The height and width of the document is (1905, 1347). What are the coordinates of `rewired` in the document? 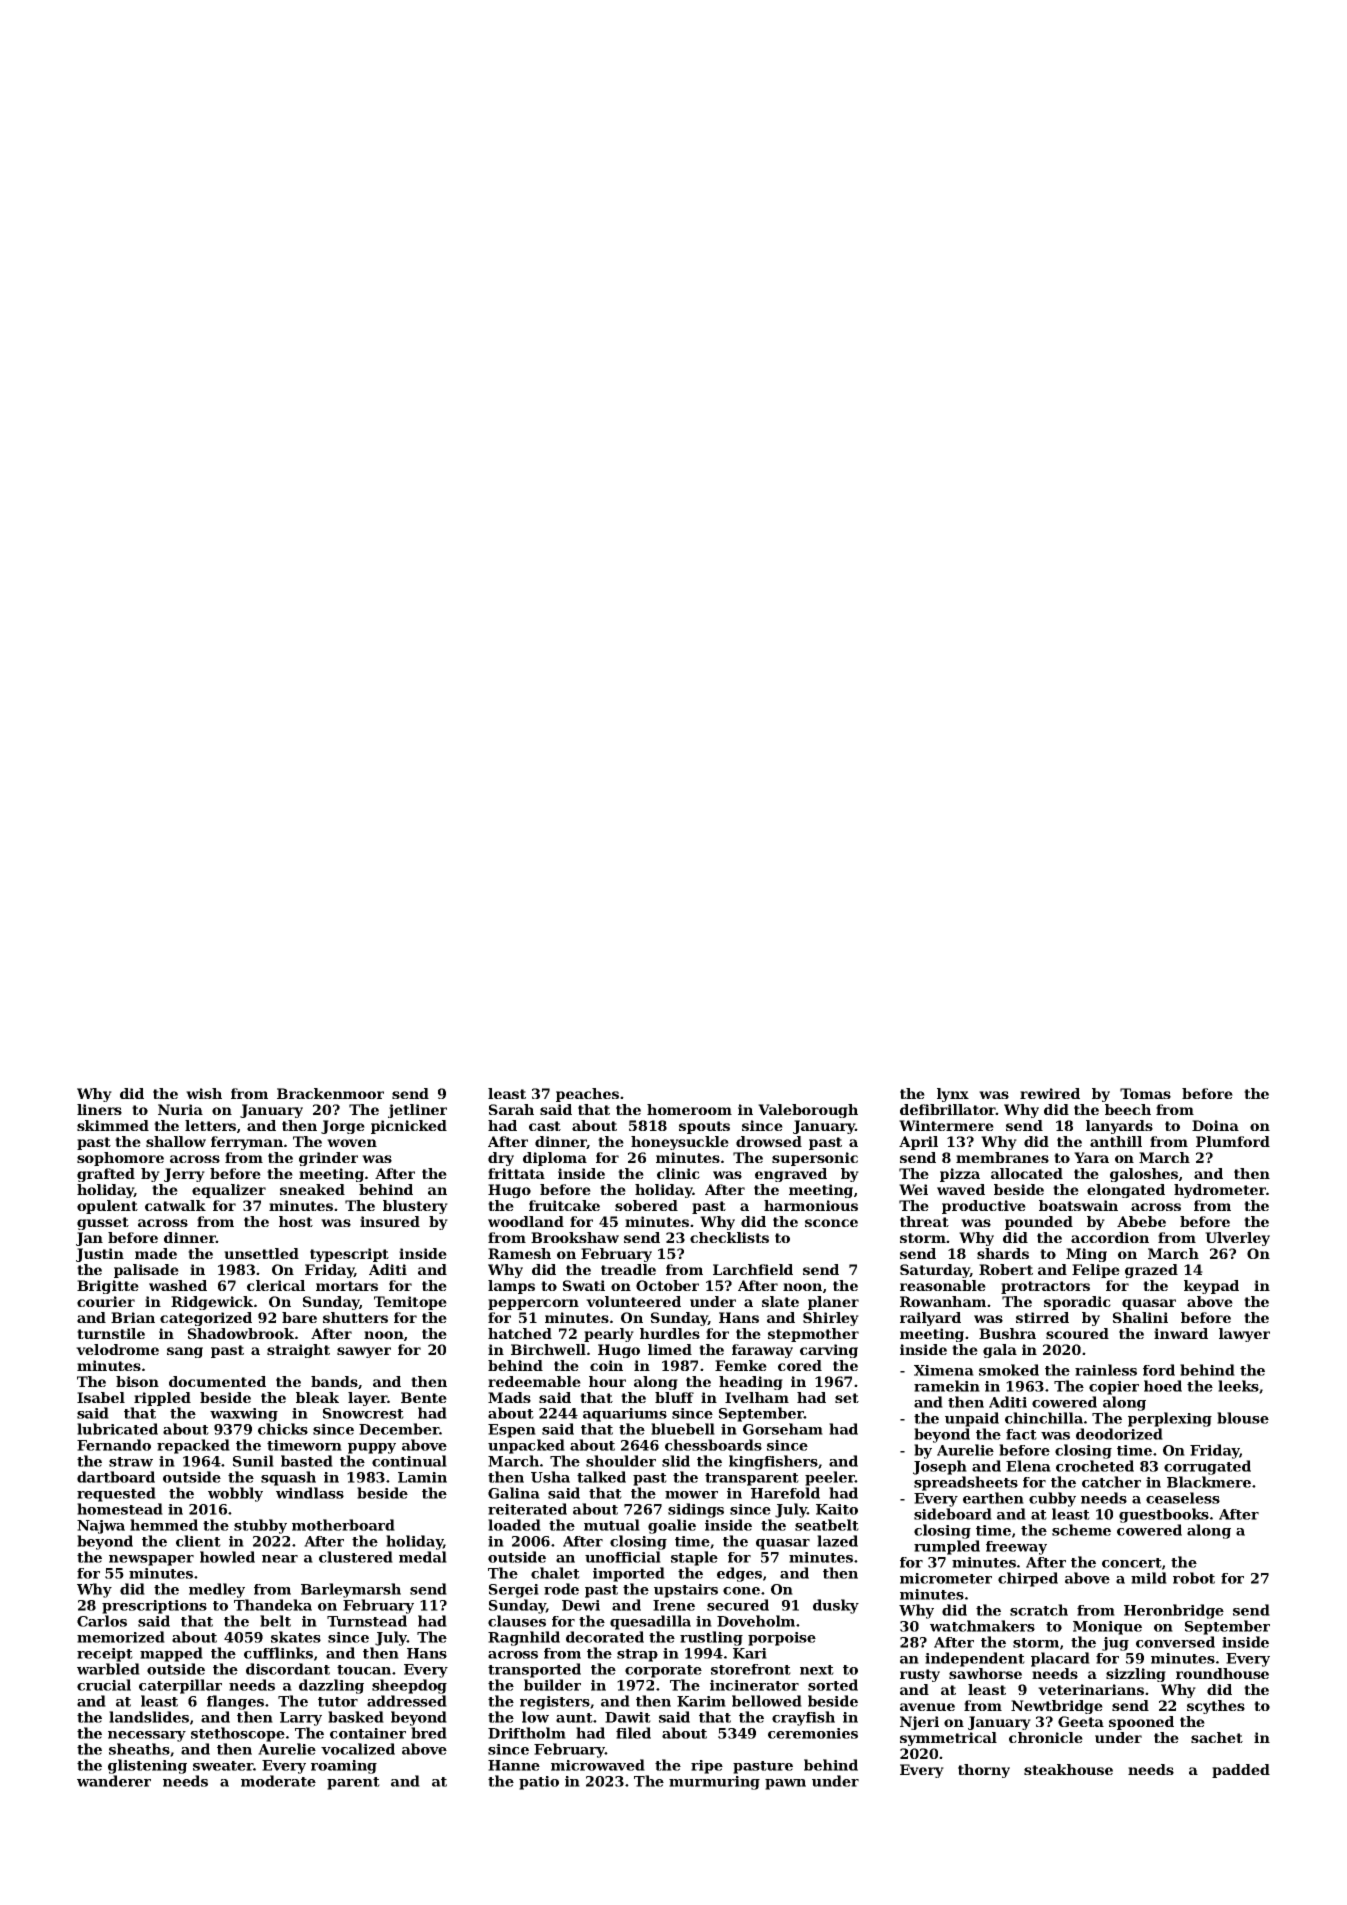 It's located at (1050, 1093).
